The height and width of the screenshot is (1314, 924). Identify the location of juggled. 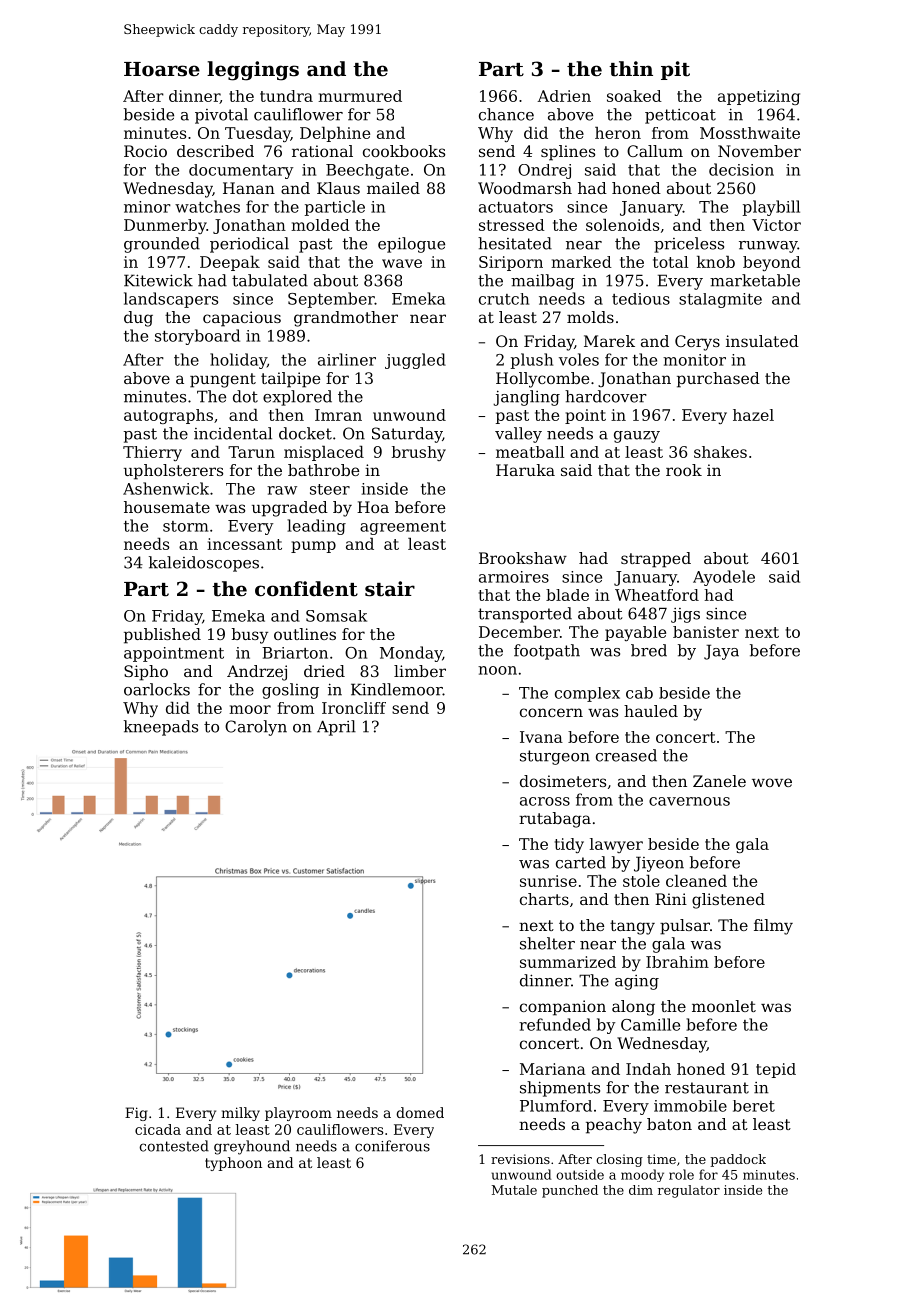
(415, 361).
